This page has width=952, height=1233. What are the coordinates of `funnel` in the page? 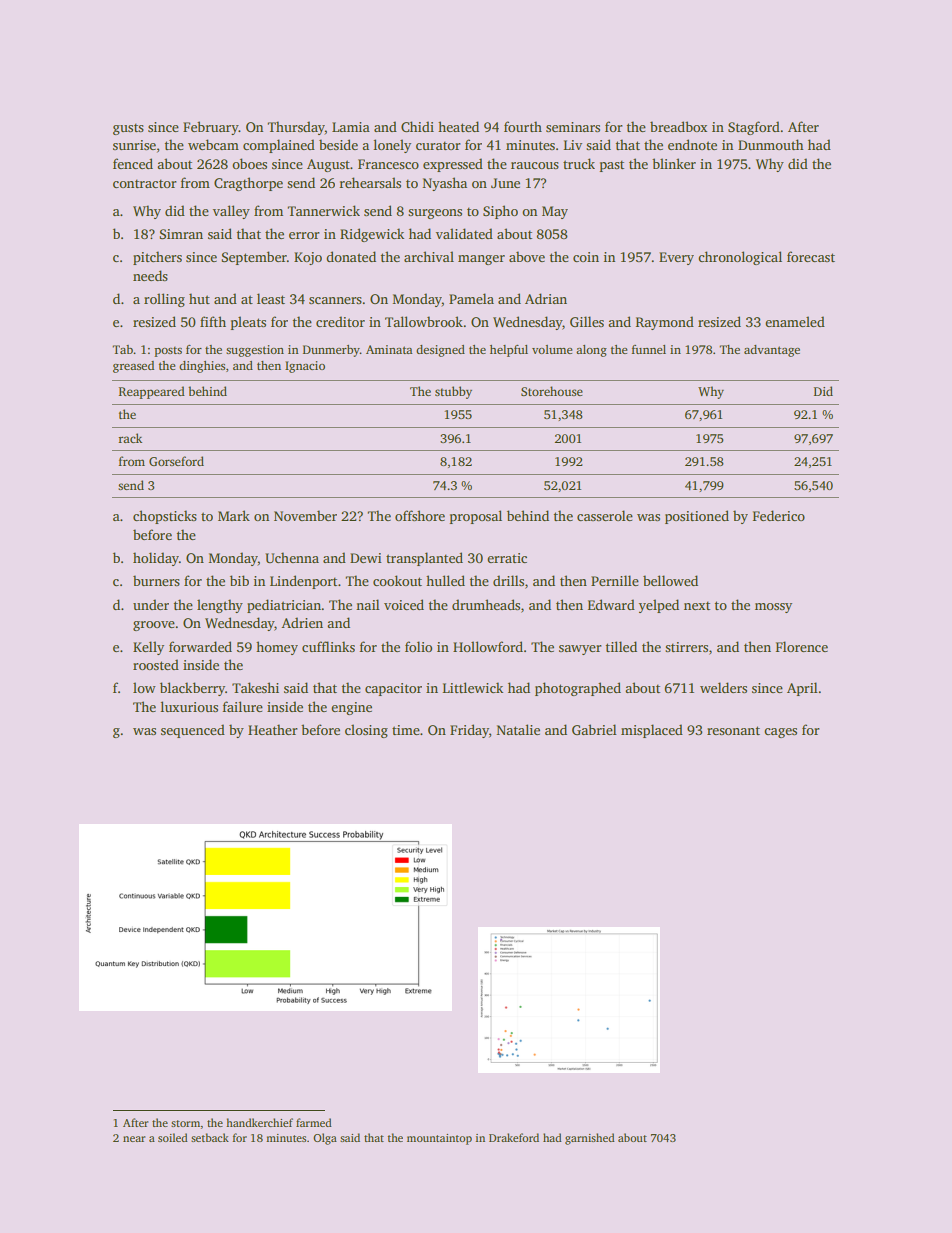 It's located at (649, 349).
